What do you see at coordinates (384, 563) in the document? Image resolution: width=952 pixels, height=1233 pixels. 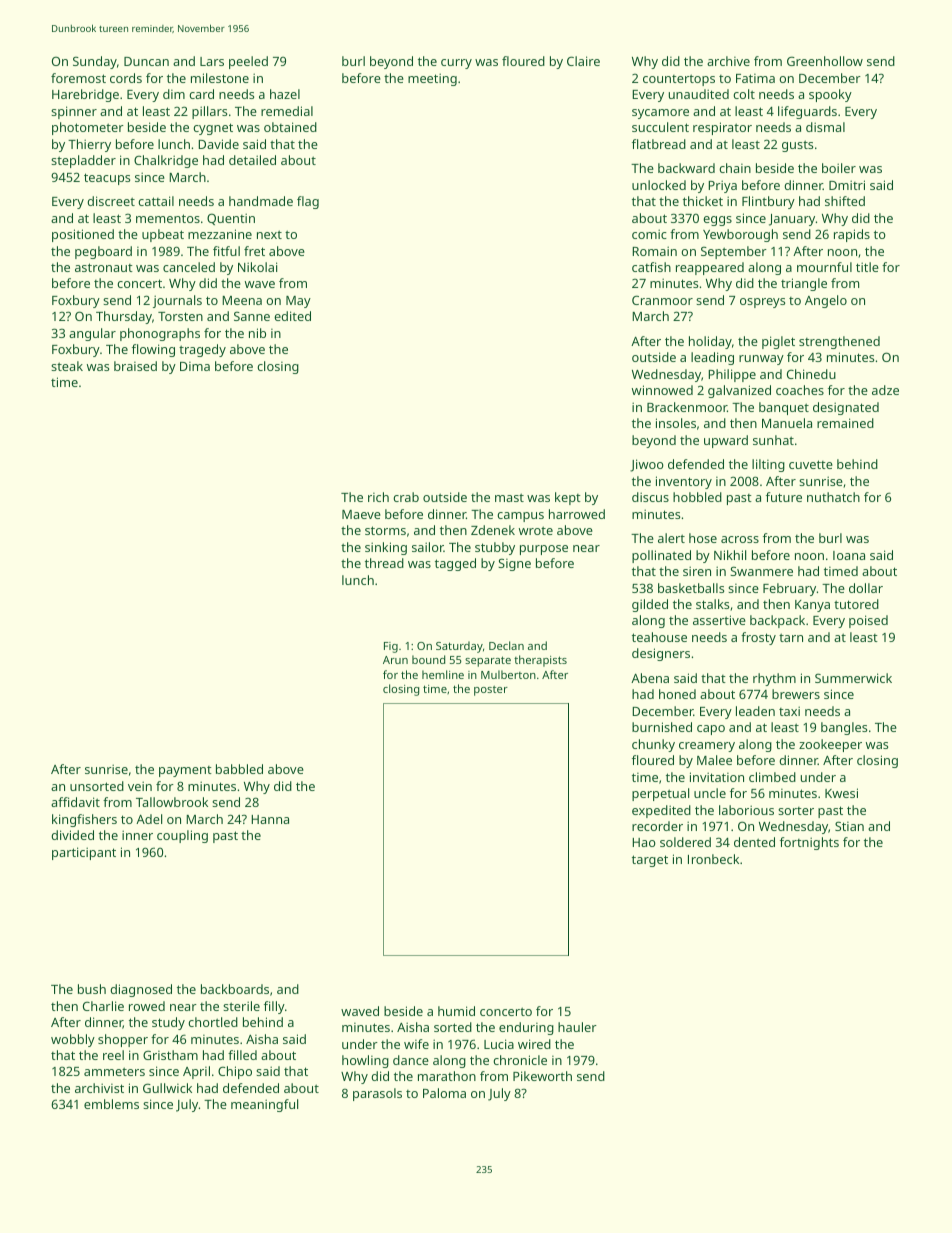 I see `thread` at bounding box center [384, 563].
